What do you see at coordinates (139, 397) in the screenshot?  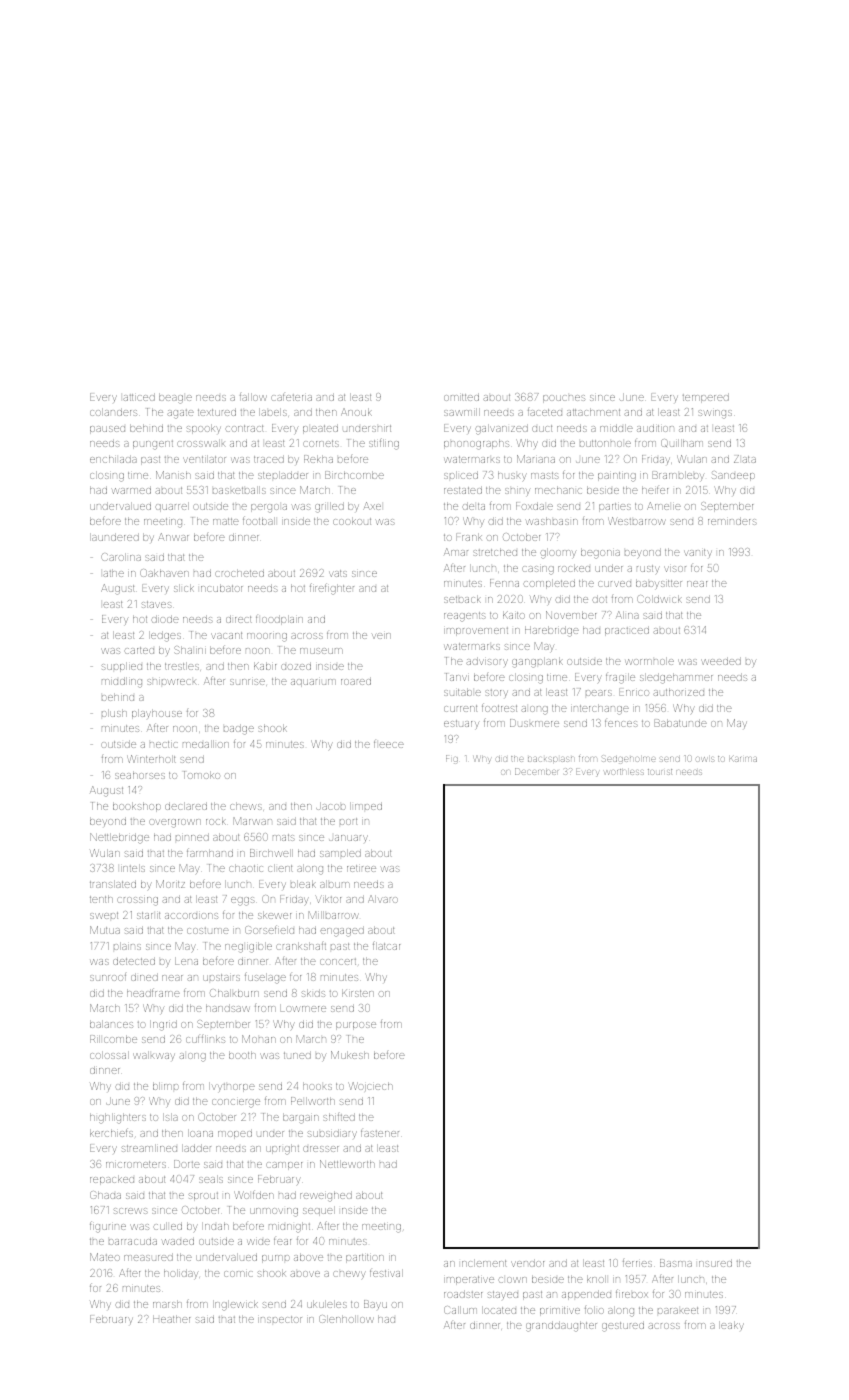 I see `latticed` at bounding box center [139, 397].
